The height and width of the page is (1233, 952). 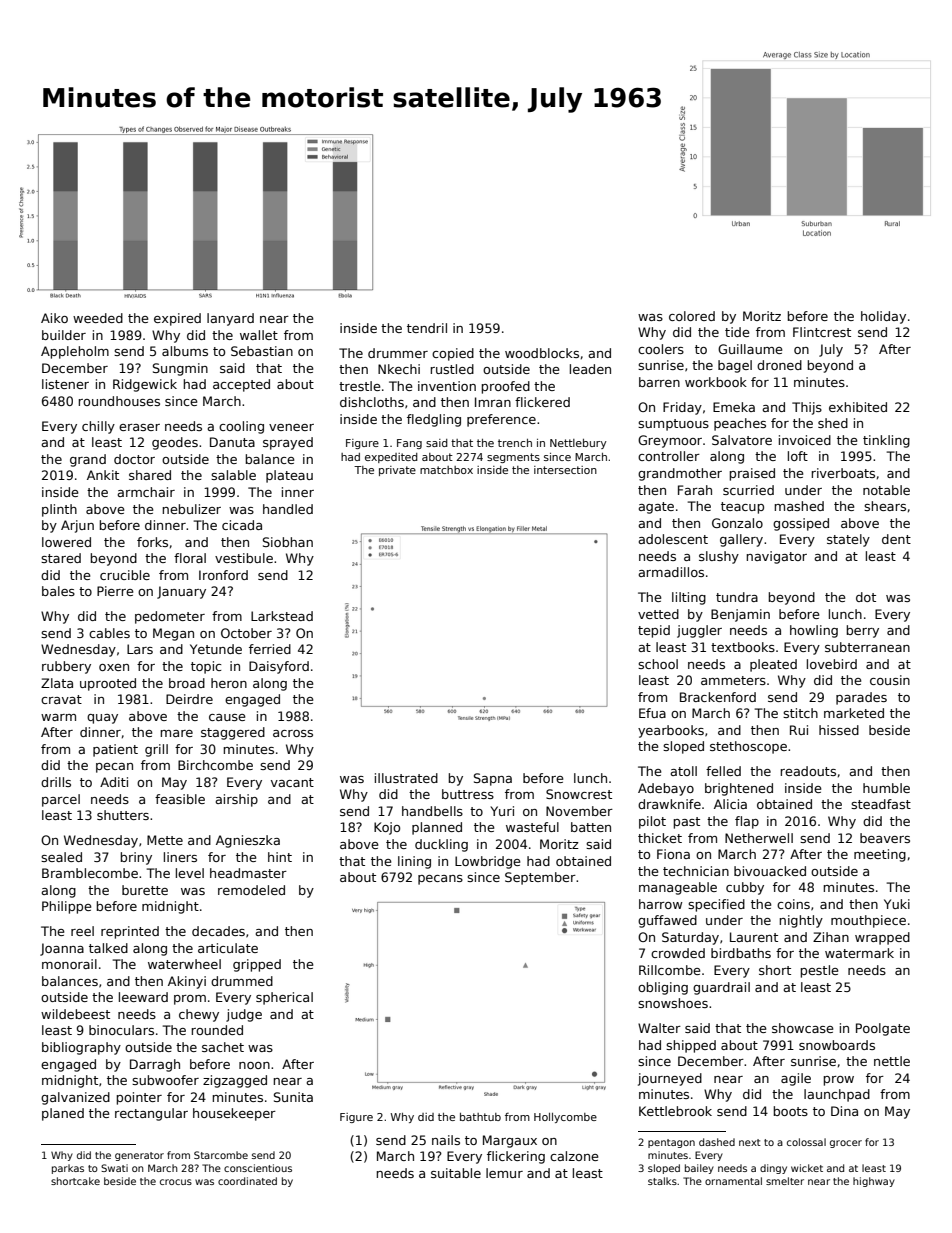 What do you see at coordinates (671, 572) in the page?
I see `armadillos` at bounding box center [671, 572].
